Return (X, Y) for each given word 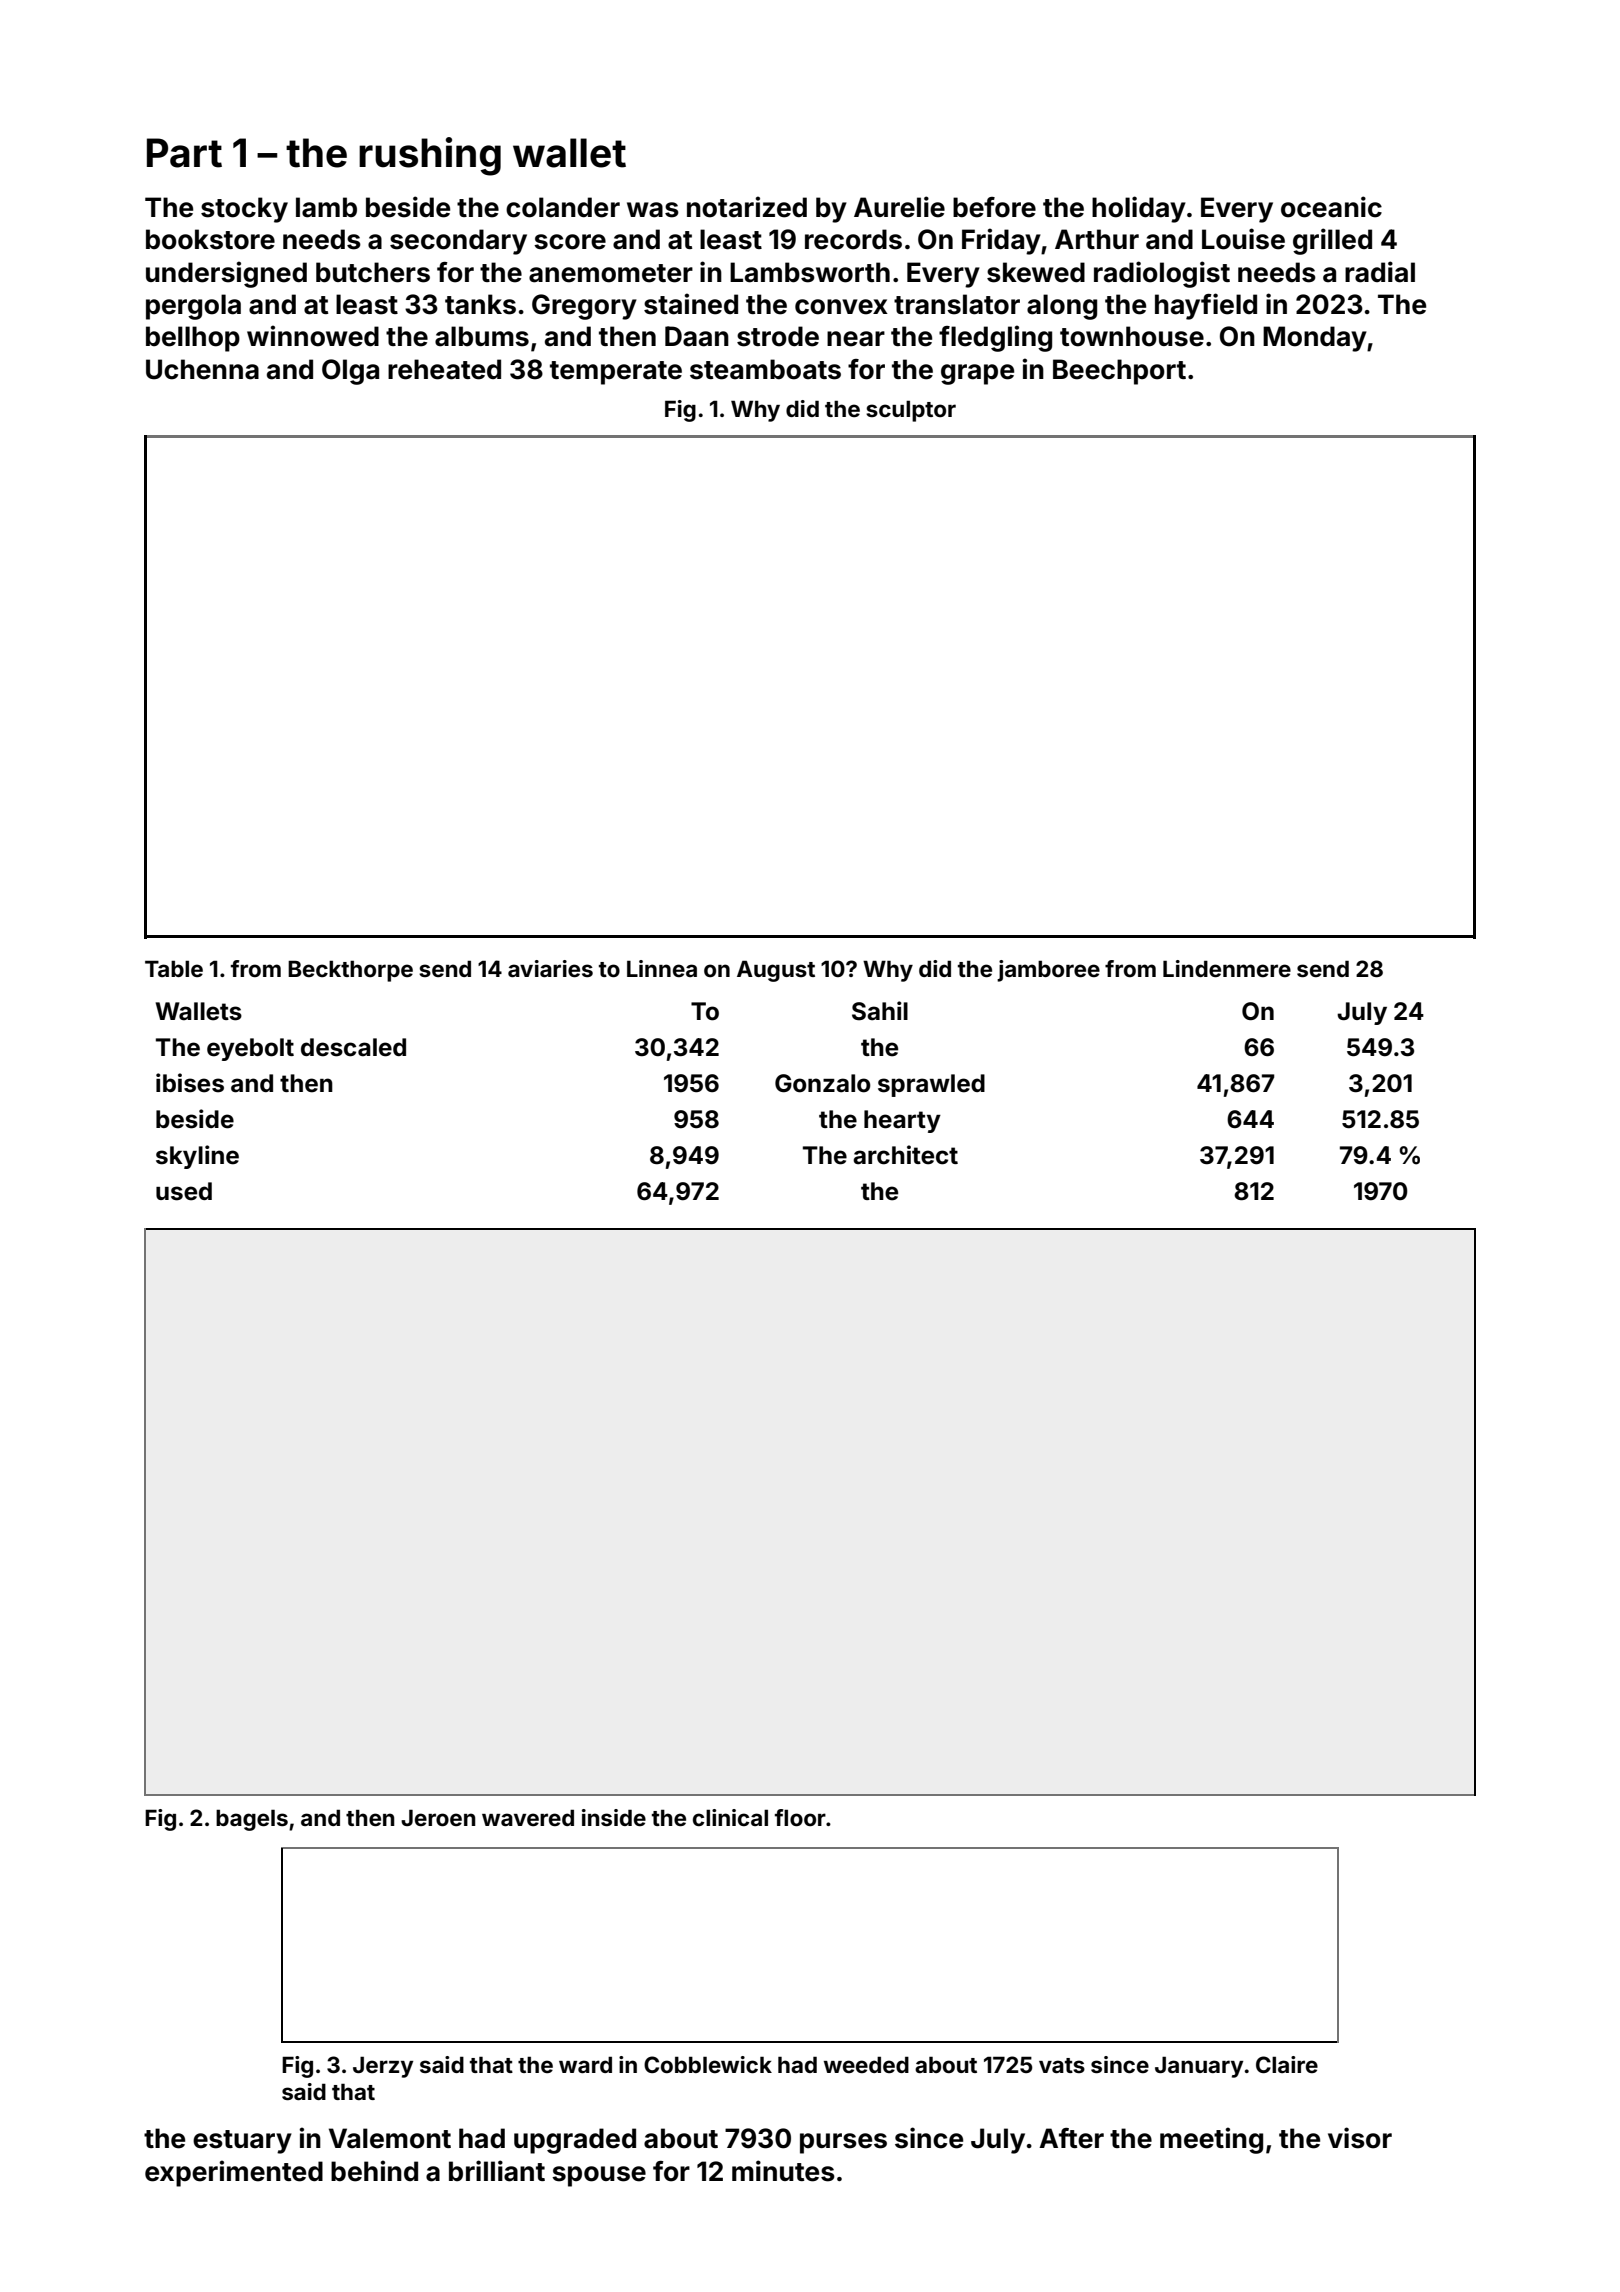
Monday (1315, 339)
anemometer (611, 273)
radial (1380, 272)
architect (905, 1155)
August (776, 971)
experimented (234, 2173)
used (184, 1191)
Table (174, 968)
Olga (350, 372)
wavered (528, 1817)
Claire (1287, 2064)
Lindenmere (1227, 968)
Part (184, 153)
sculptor (911, 411)
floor (800, 1817)
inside (614, 1817)
